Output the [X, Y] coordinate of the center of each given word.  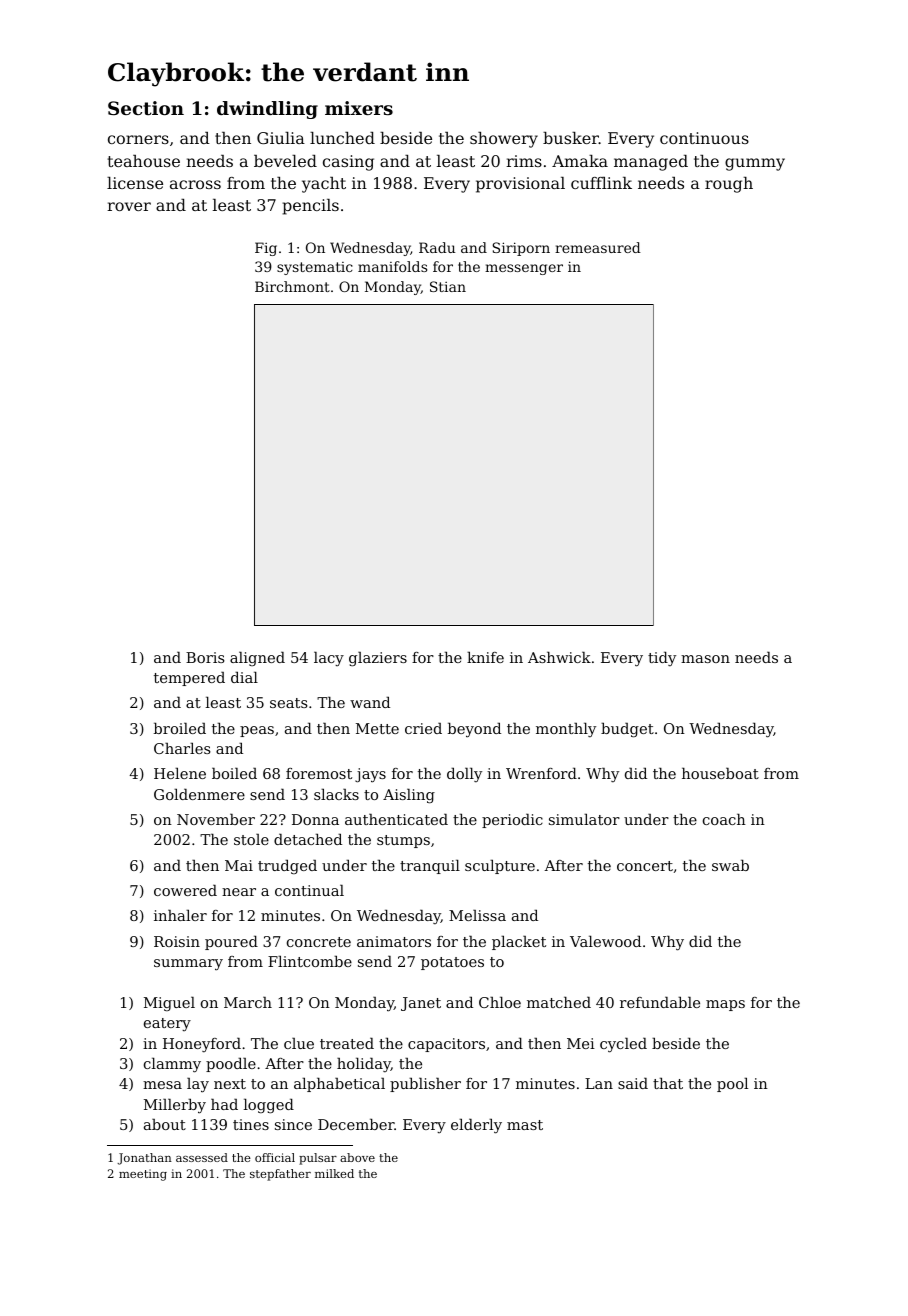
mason [705, 659]
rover [129, 206]
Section [146, 108]
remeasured [598, 247]
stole [251, 839]
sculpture [500, 866]
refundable [660, 1002]
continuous [704, 138]
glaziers [378, 659]
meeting [143, 1175]
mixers [359, 108]
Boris [205, 657]
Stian [448, 286]
